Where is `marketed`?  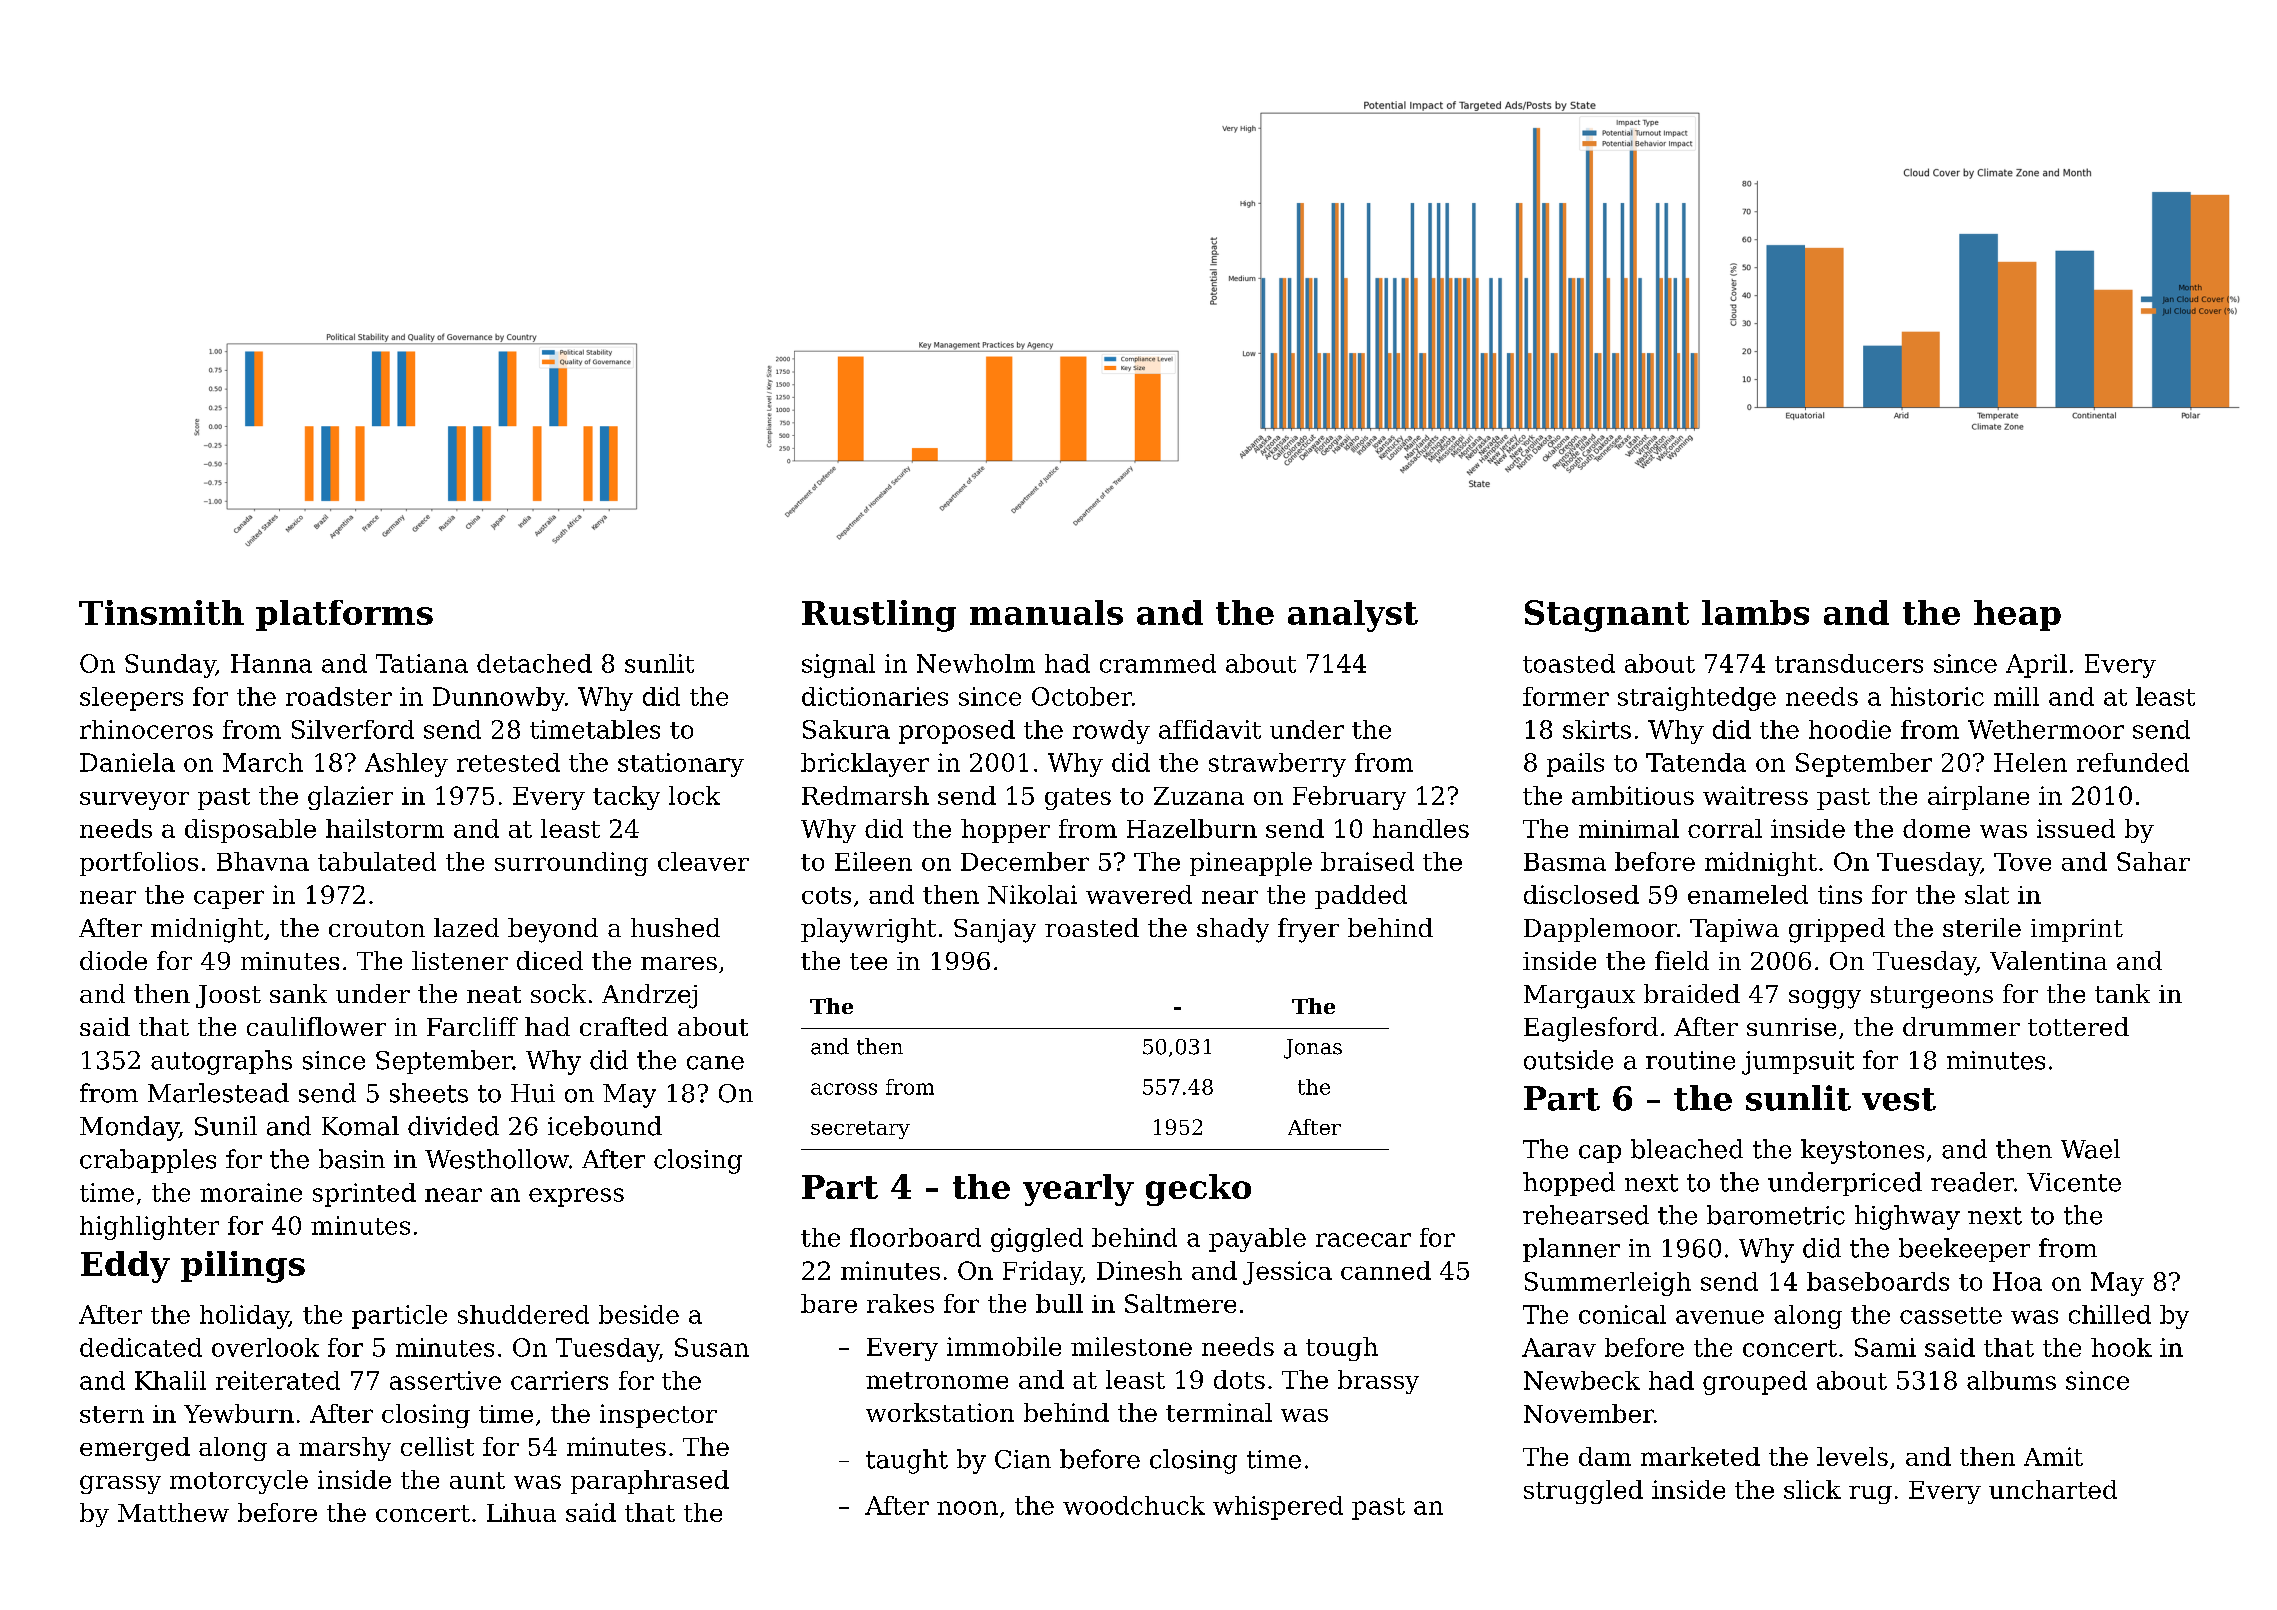
marketed is located at coordinates (1700, 1456).
